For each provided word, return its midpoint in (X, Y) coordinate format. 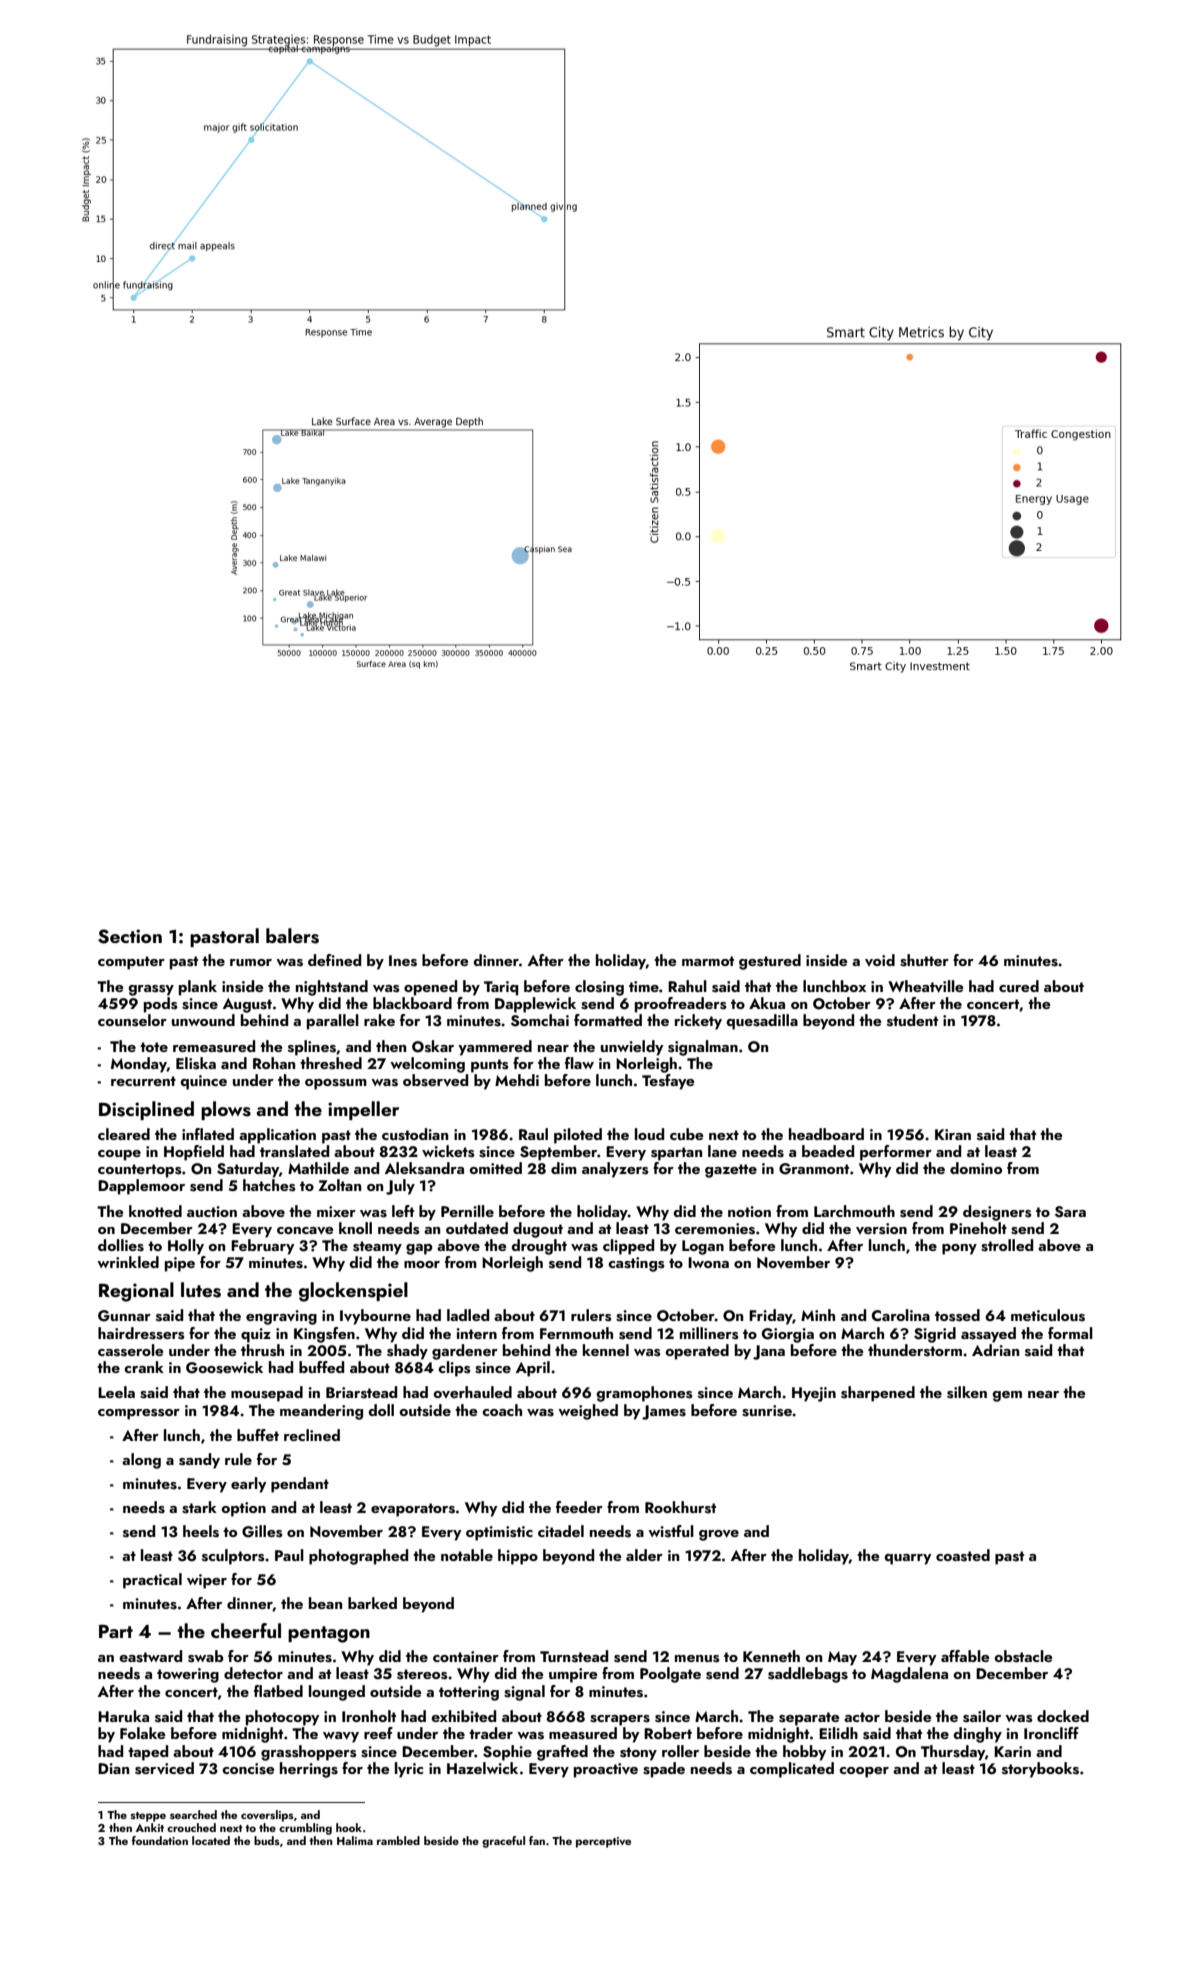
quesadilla (762, 1022)
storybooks (1040, 1770)
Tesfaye (668, 1082)
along (141, 1461)
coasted (963, 1555)
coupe (119, 1155)
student (912, 1020)
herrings (309, 1770)
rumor (251, 962)
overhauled (472, 1392)
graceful (503, 1842)
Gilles (262, 1531)
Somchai (540, 1020)
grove (719, 1535)
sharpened (878, 1394)
